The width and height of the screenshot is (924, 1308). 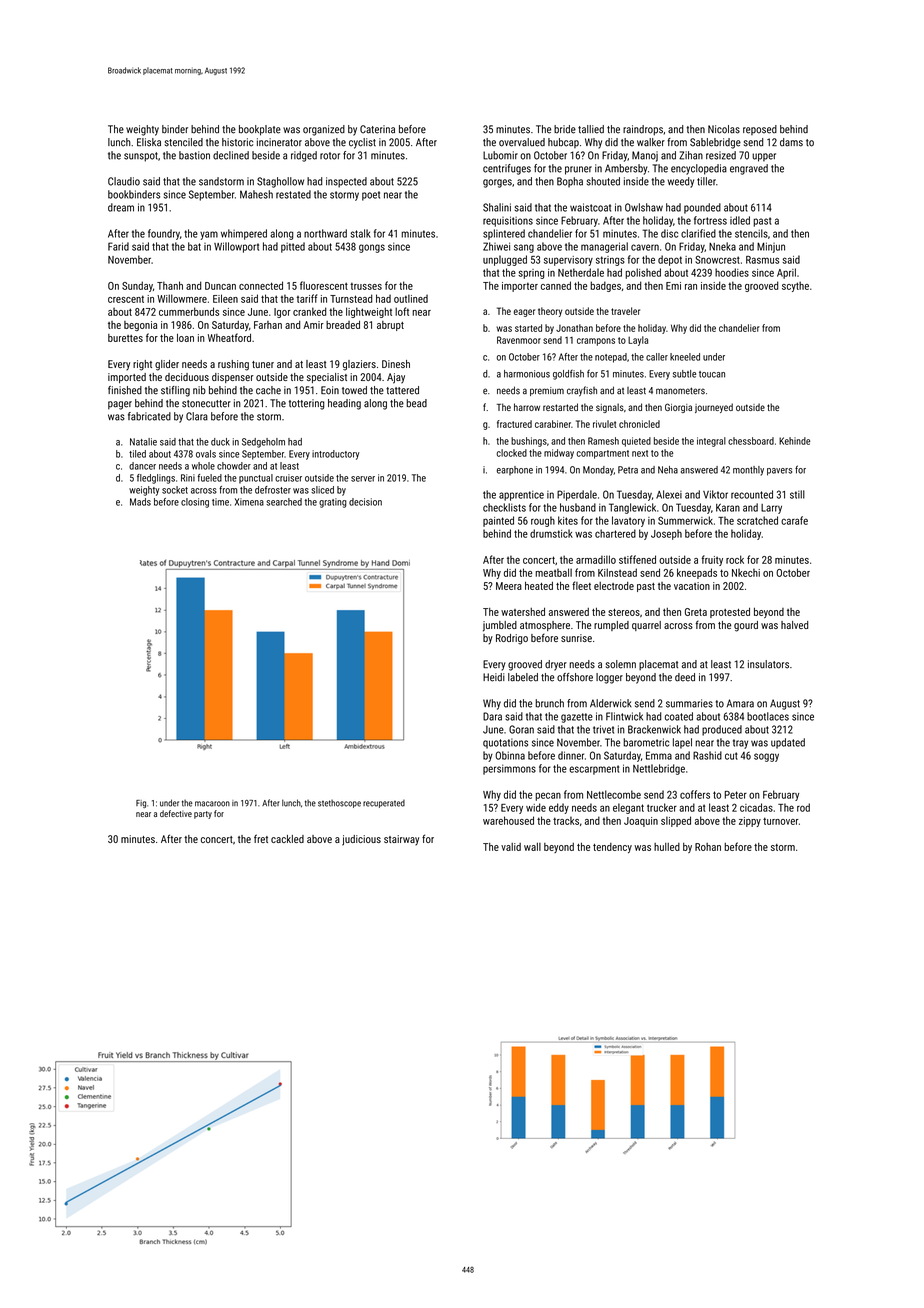 What do you see at coordinates (643, 130) in the screenshot?
I see `raindrops` at bounding box center [643, 130].
